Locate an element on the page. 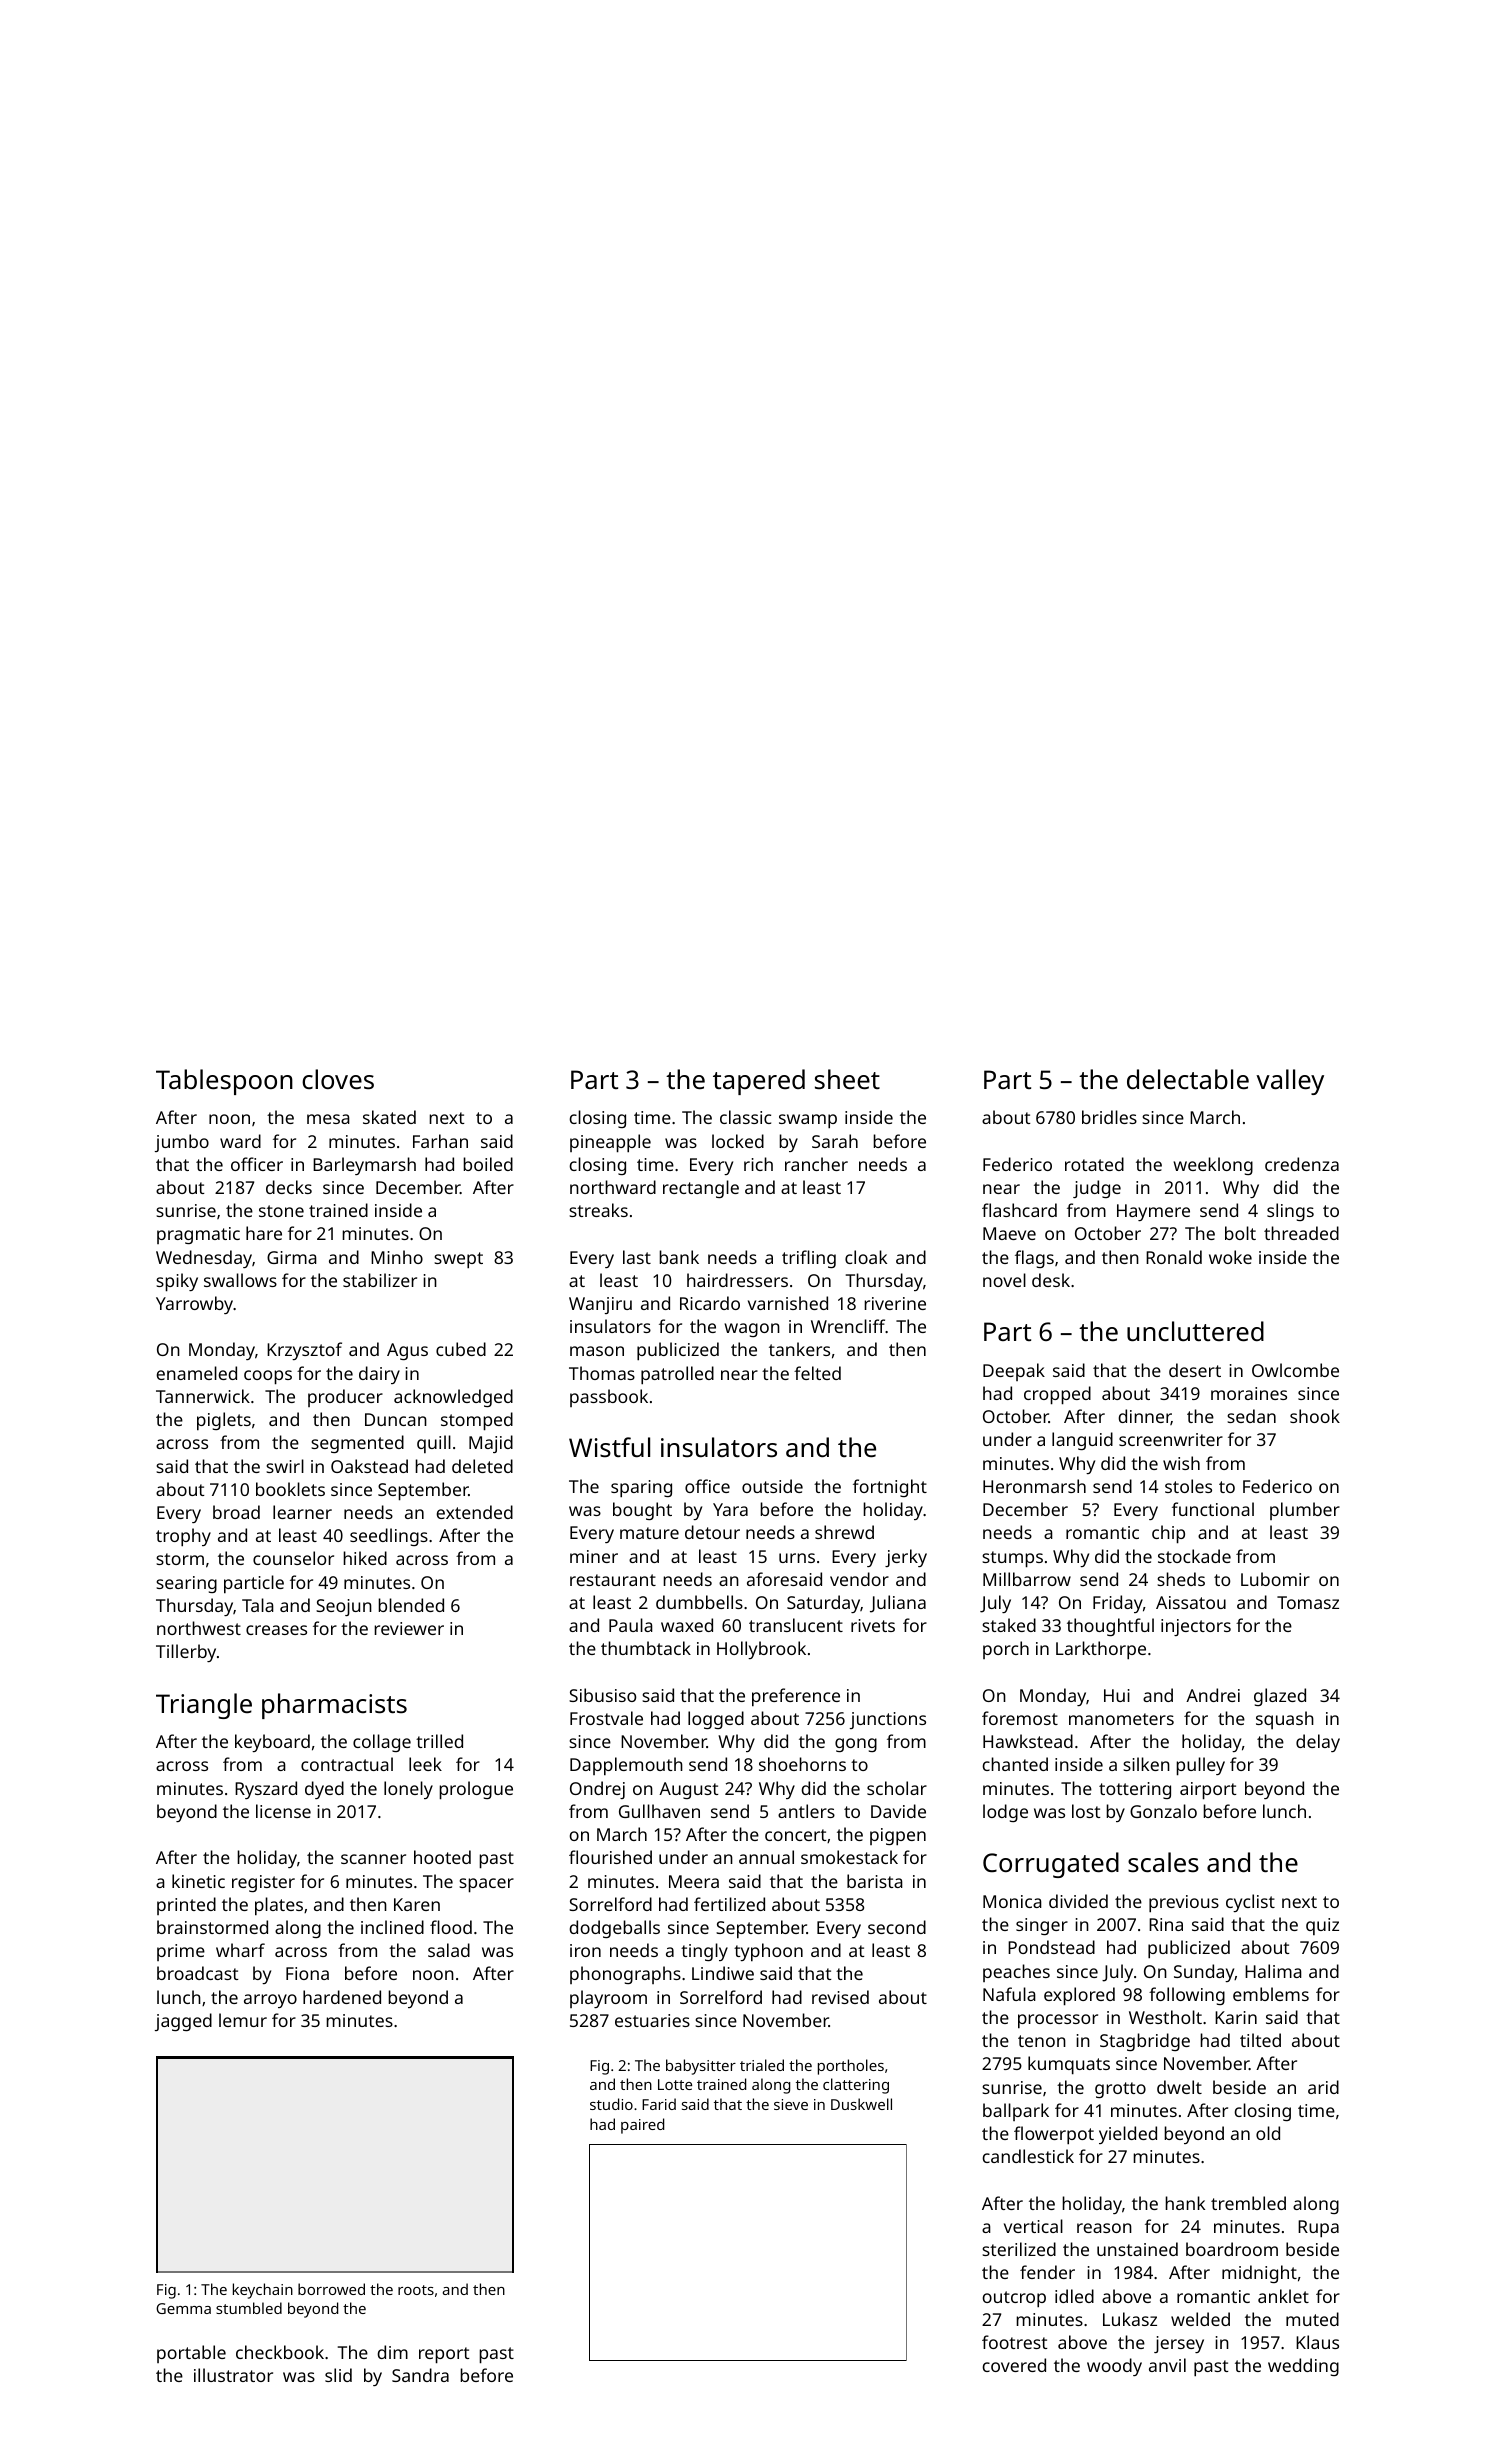  lost is located at coordinates (1086, 1811).
